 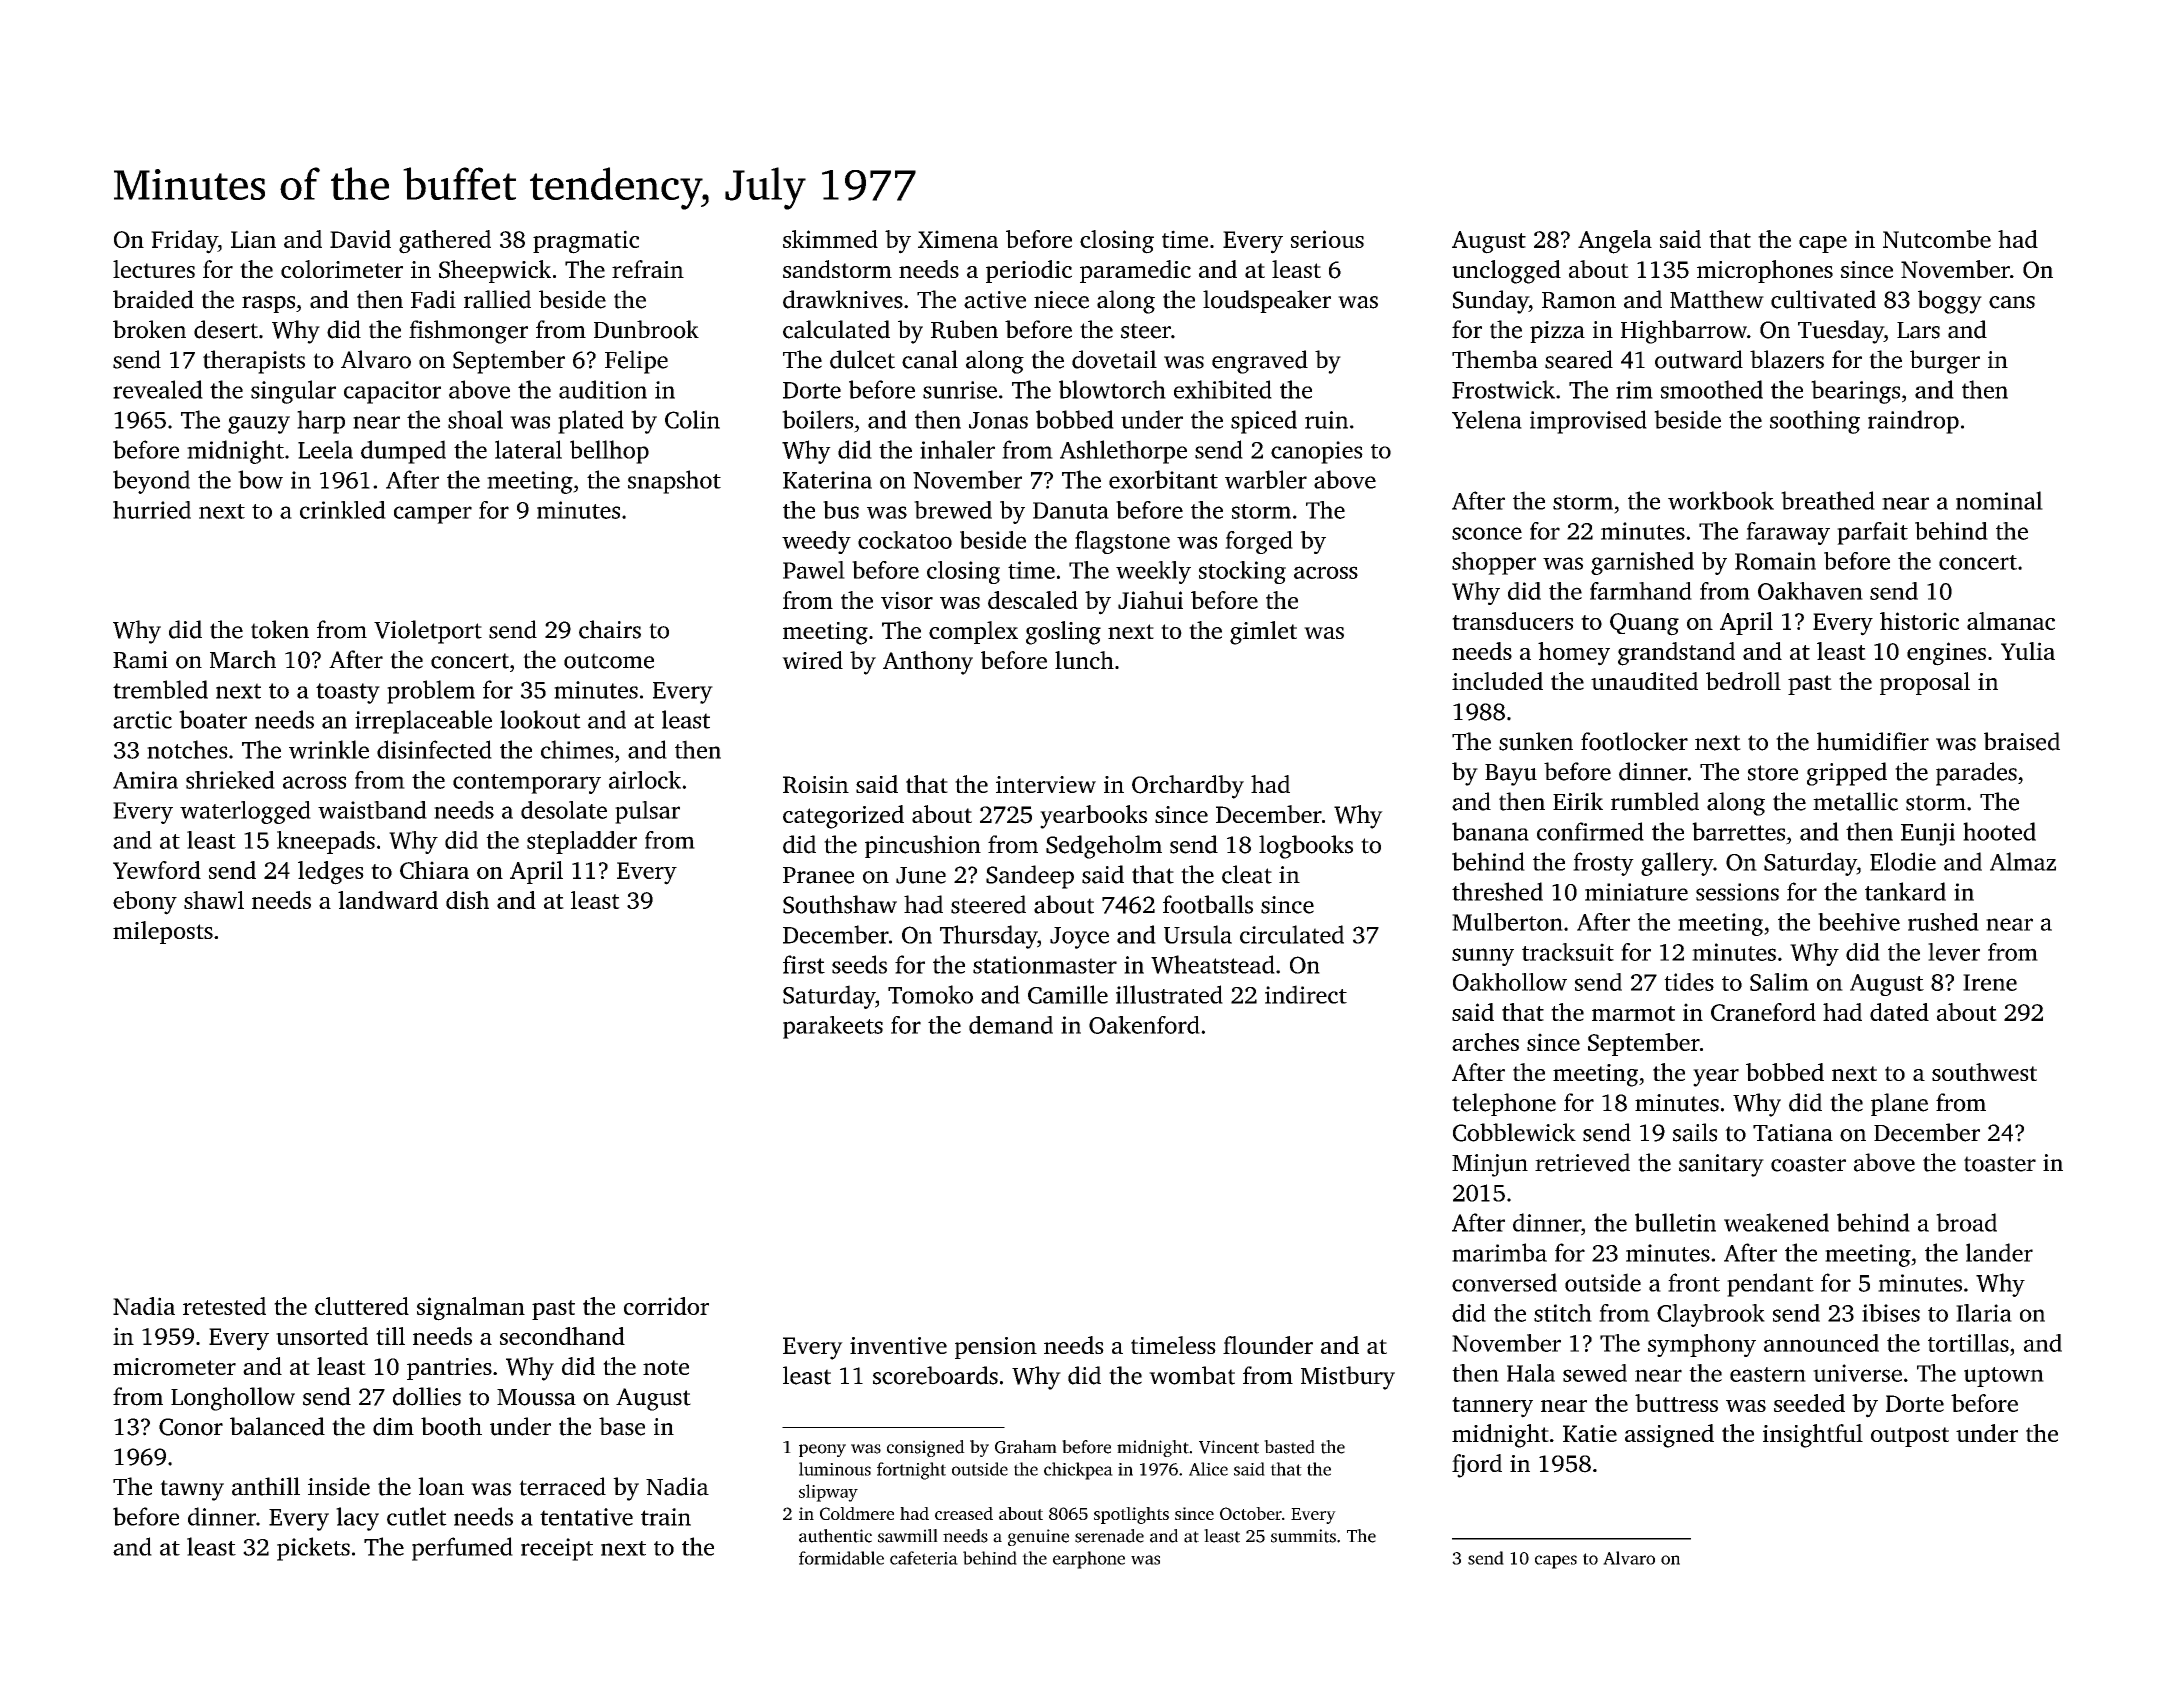 I want to click on Friday, so click(x=184, y=242).
